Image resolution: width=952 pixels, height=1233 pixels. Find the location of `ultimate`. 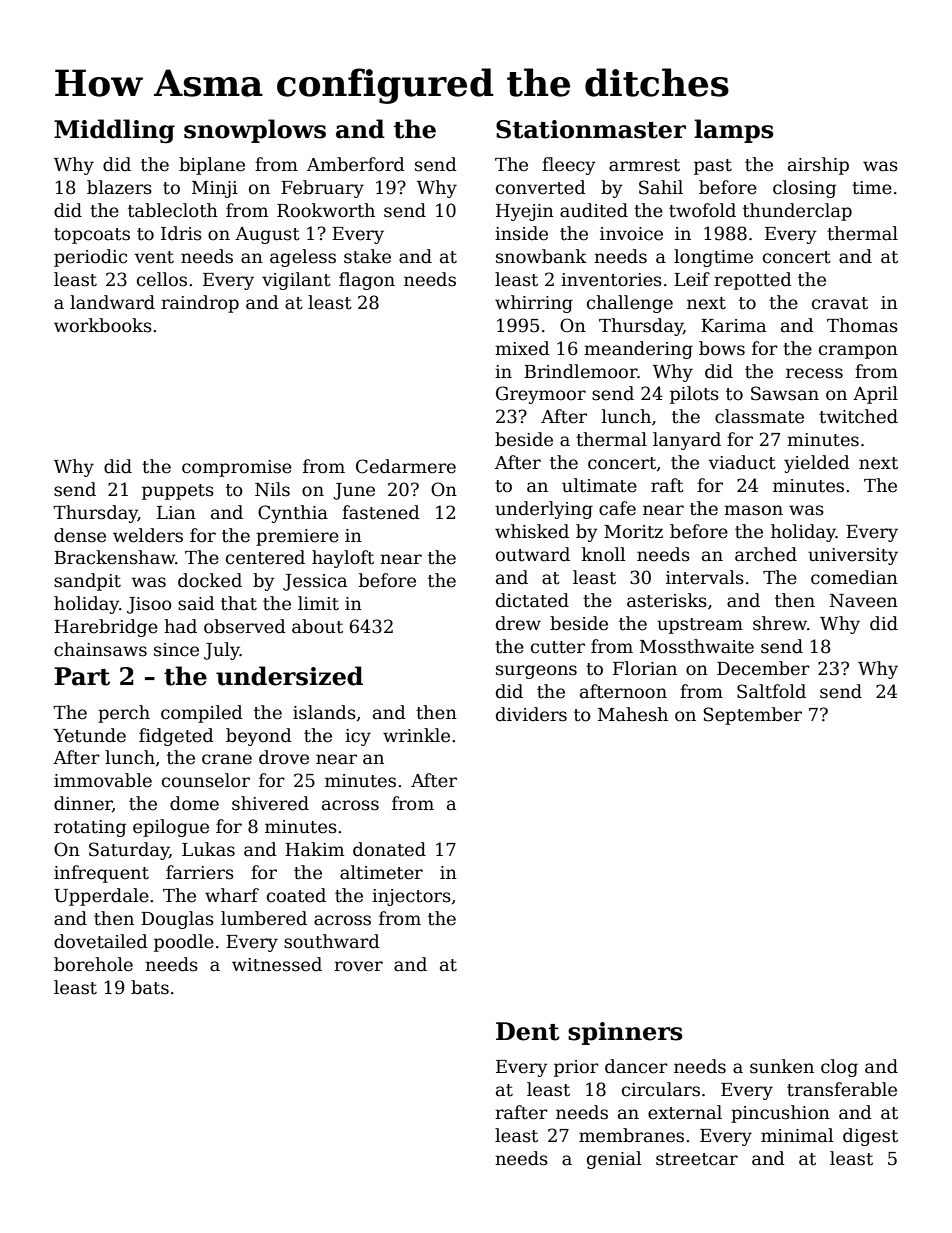

ultimate is located at coordinates (599, 485).
